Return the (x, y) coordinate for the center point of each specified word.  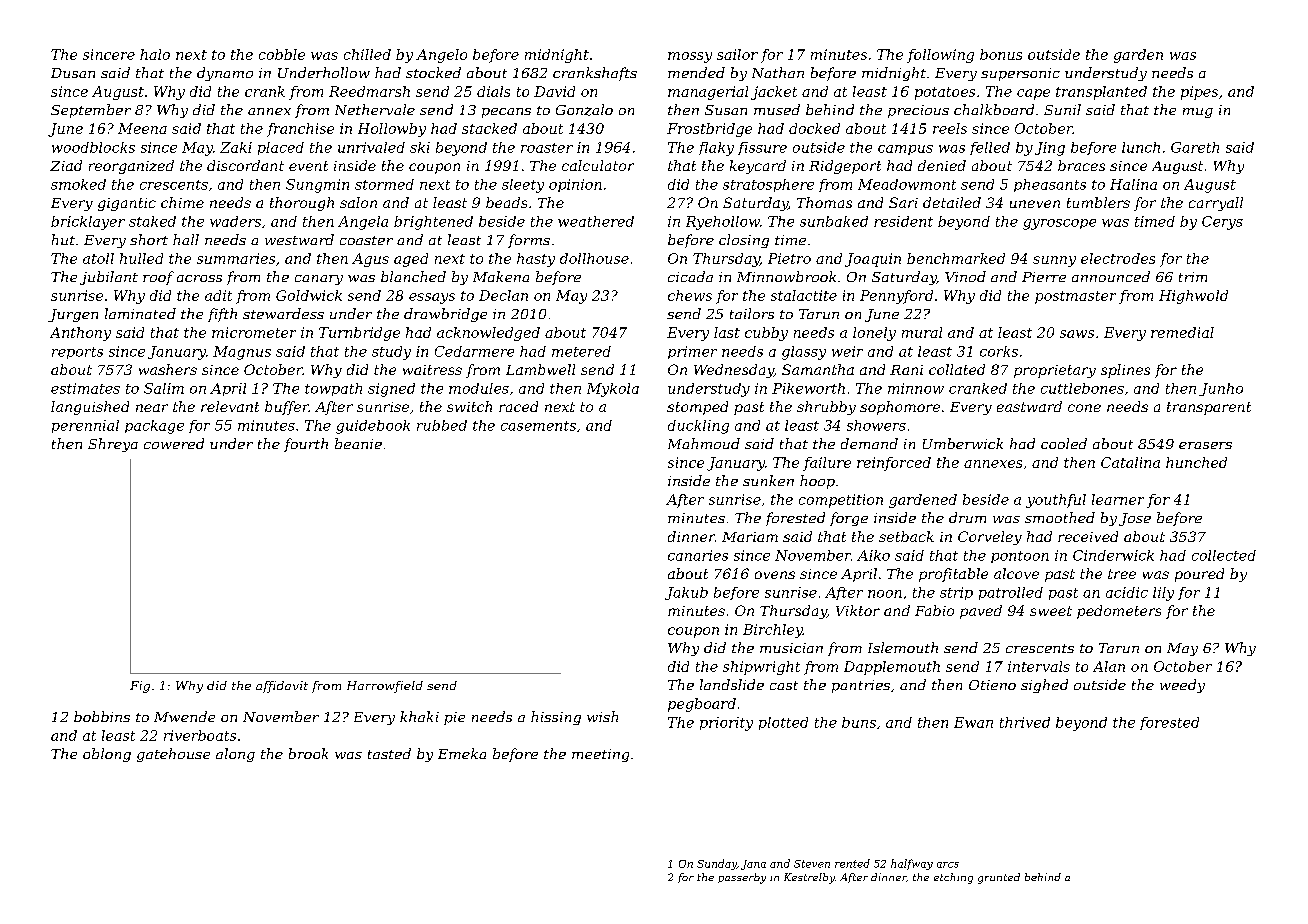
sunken (768, 480)
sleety (523, 186)
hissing (556, 718)
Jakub (686, 593)
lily (1163, 594)
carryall (1216, 204)
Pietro (789, 258)
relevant (230, 406)
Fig (140, 687)
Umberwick (963, 443)
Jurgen (73, 315)
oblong (107, 755)
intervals (1039, 666)
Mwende (184, 716)
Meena (142, 128)
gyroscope (1059, 224)
